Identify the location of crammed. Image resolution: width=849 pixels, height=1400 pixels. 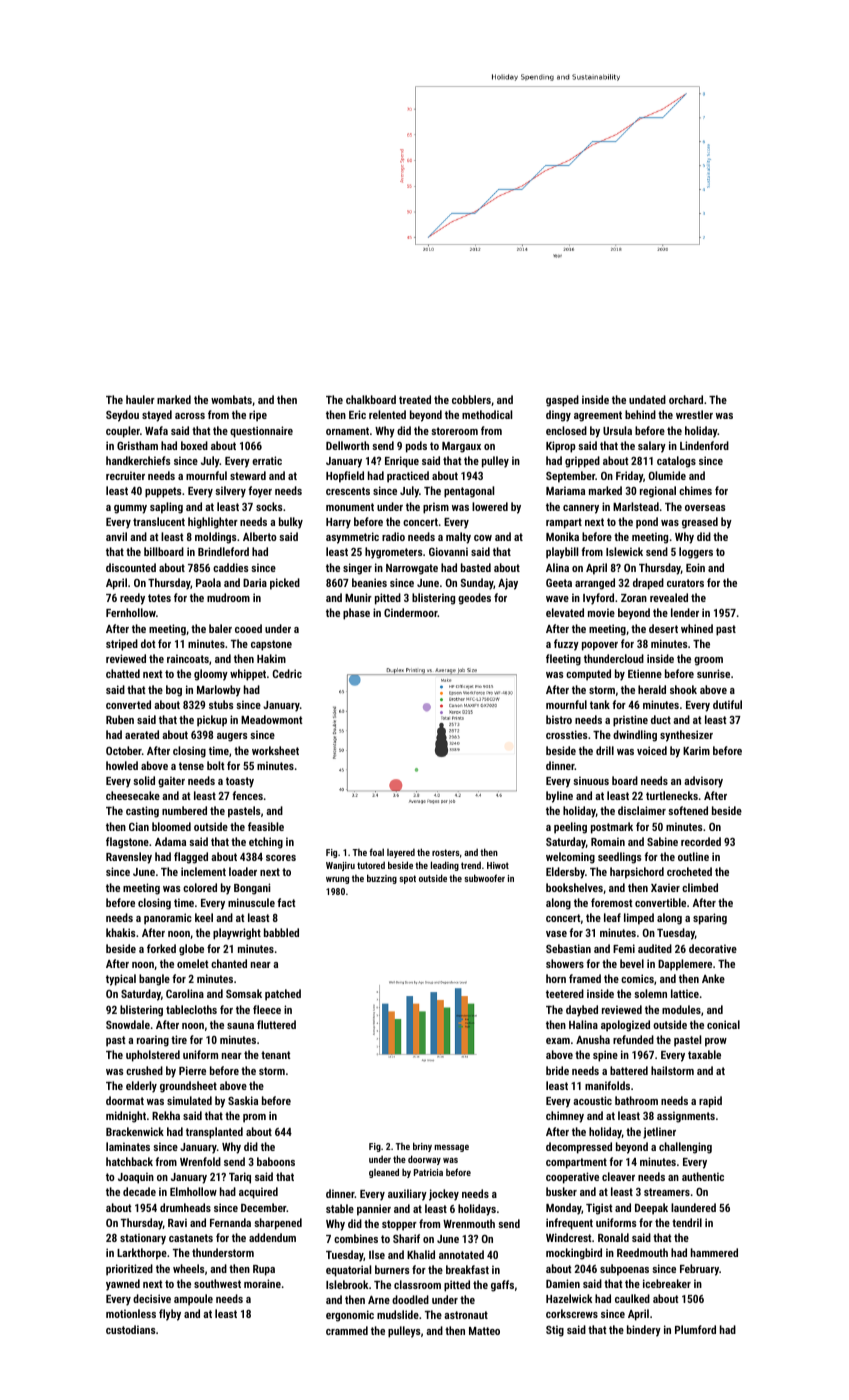
(347, 1330).
